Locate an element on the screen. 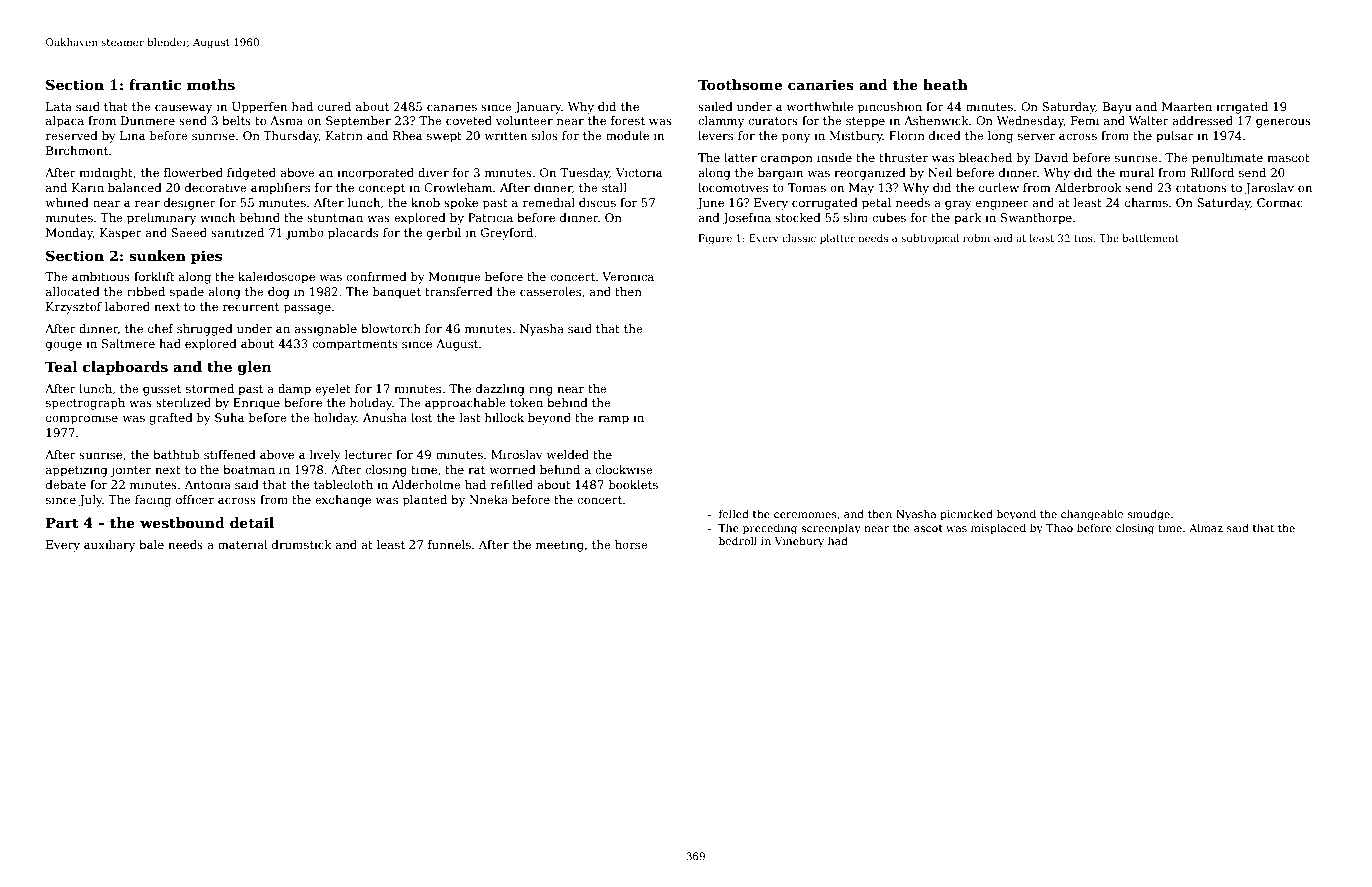 The height and width of the screenshot is (887, 1372). boatman is located at coordinates (249, 469).
